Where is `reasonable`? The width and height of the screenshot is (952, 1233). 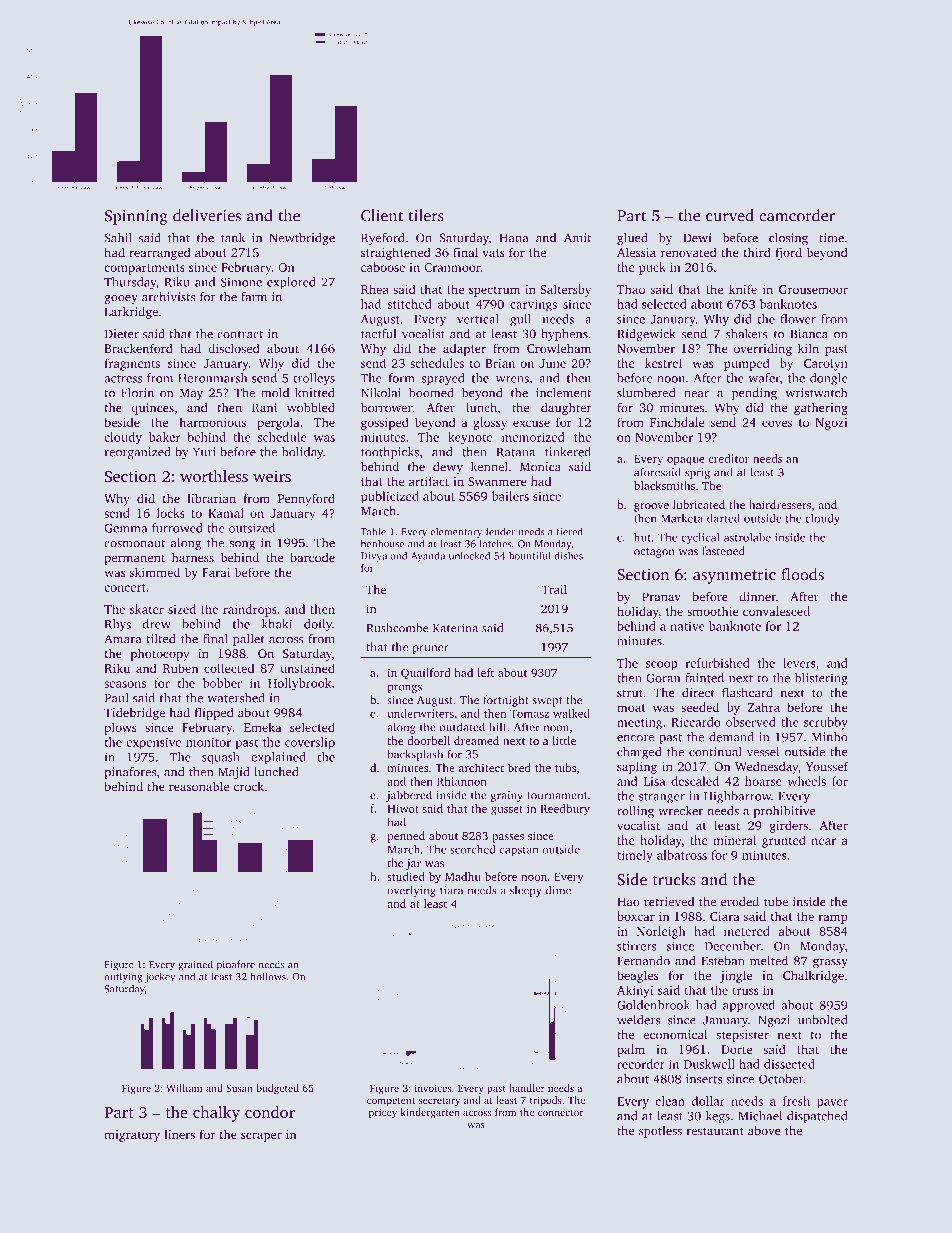 reasonable is located at coordinates (199, 786).
